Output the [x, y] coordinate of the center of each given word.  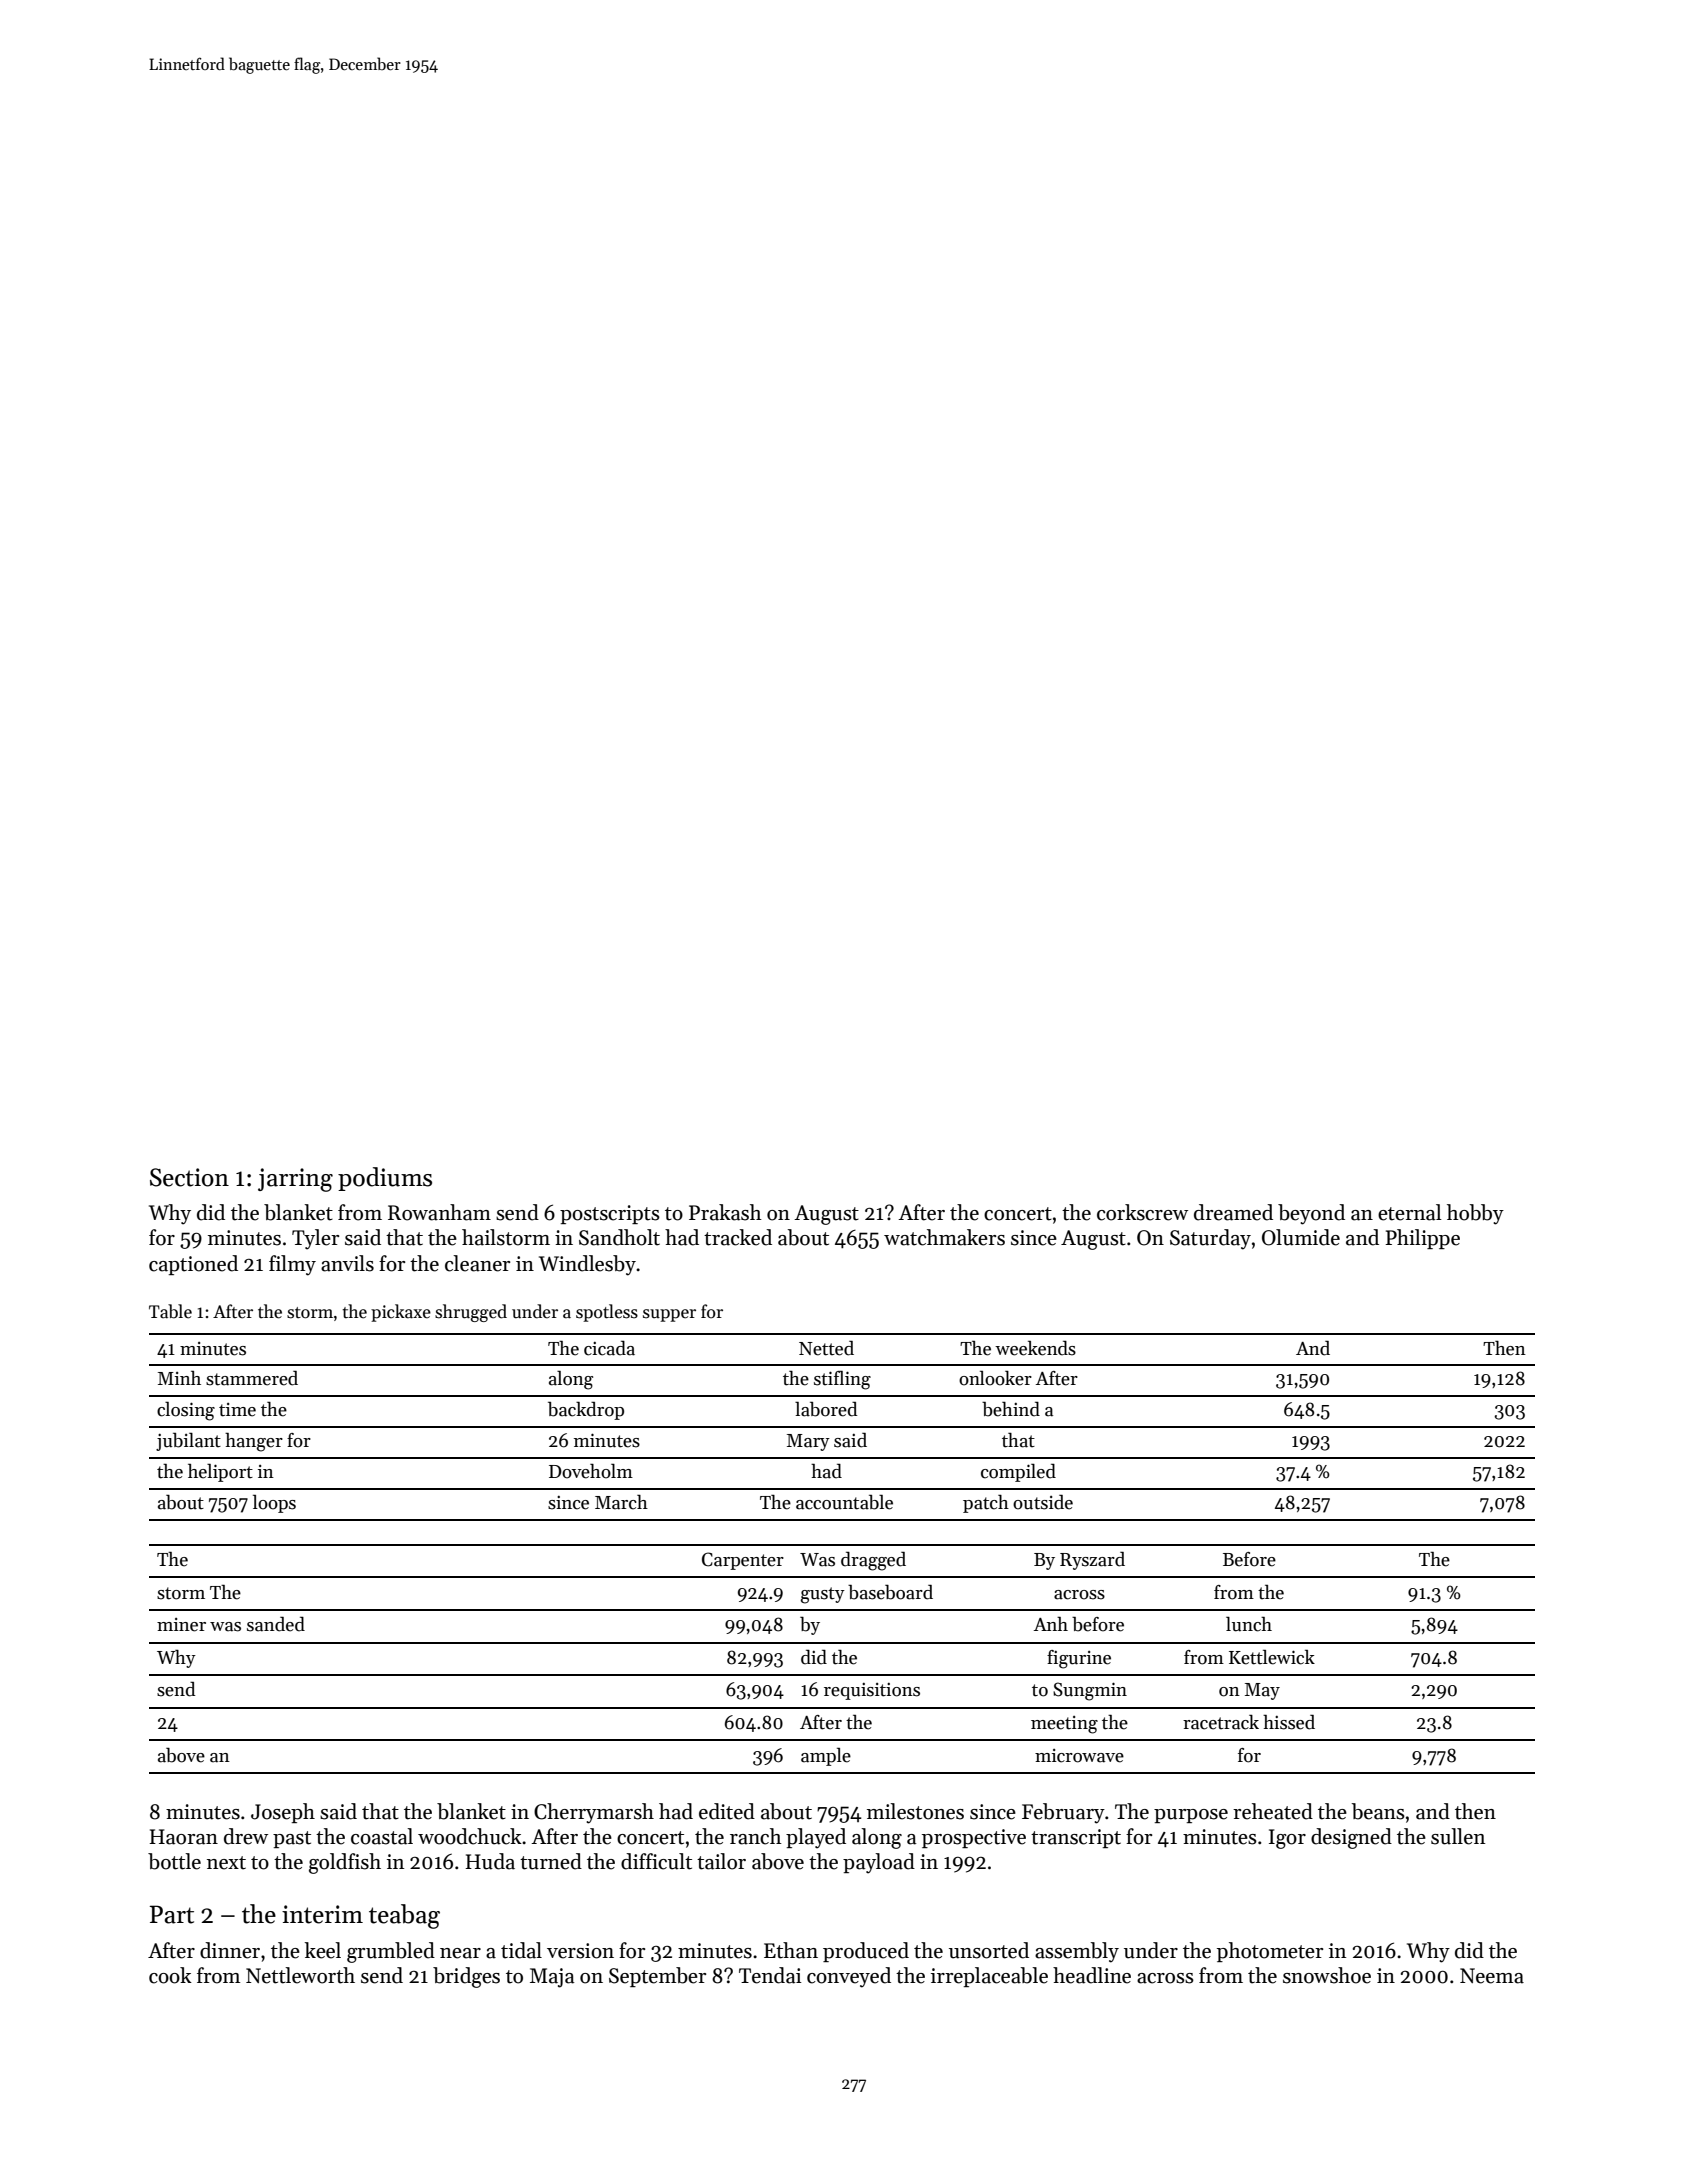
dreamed [1233, 1212]
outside [1043, 1502]
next [226, 1863]
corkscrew [1142, 1212]
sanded [276, 1624]
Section [189, 1177]
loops [274, 1503]
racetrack [1221, 1722]
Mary [808, 1442]
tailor [721, 1861]
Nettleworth [300, 1975]
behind [1011, 1409]
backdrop [586, 1410]
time [237, 1410]
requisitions [872, 1691]
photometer [1270, 1952]
